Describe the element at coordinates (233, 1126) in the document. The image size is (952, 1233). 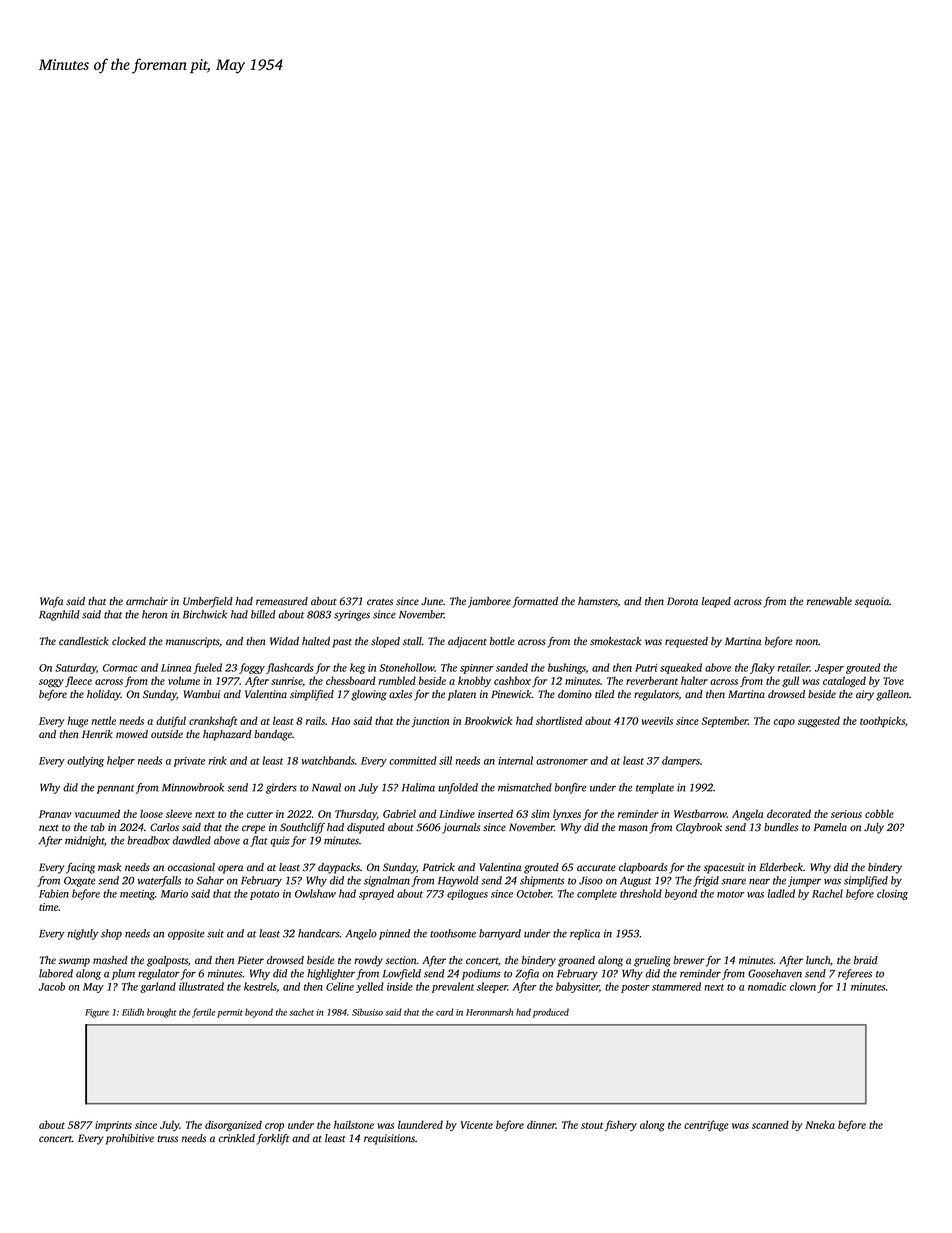
I see `disorganized` at that location.
